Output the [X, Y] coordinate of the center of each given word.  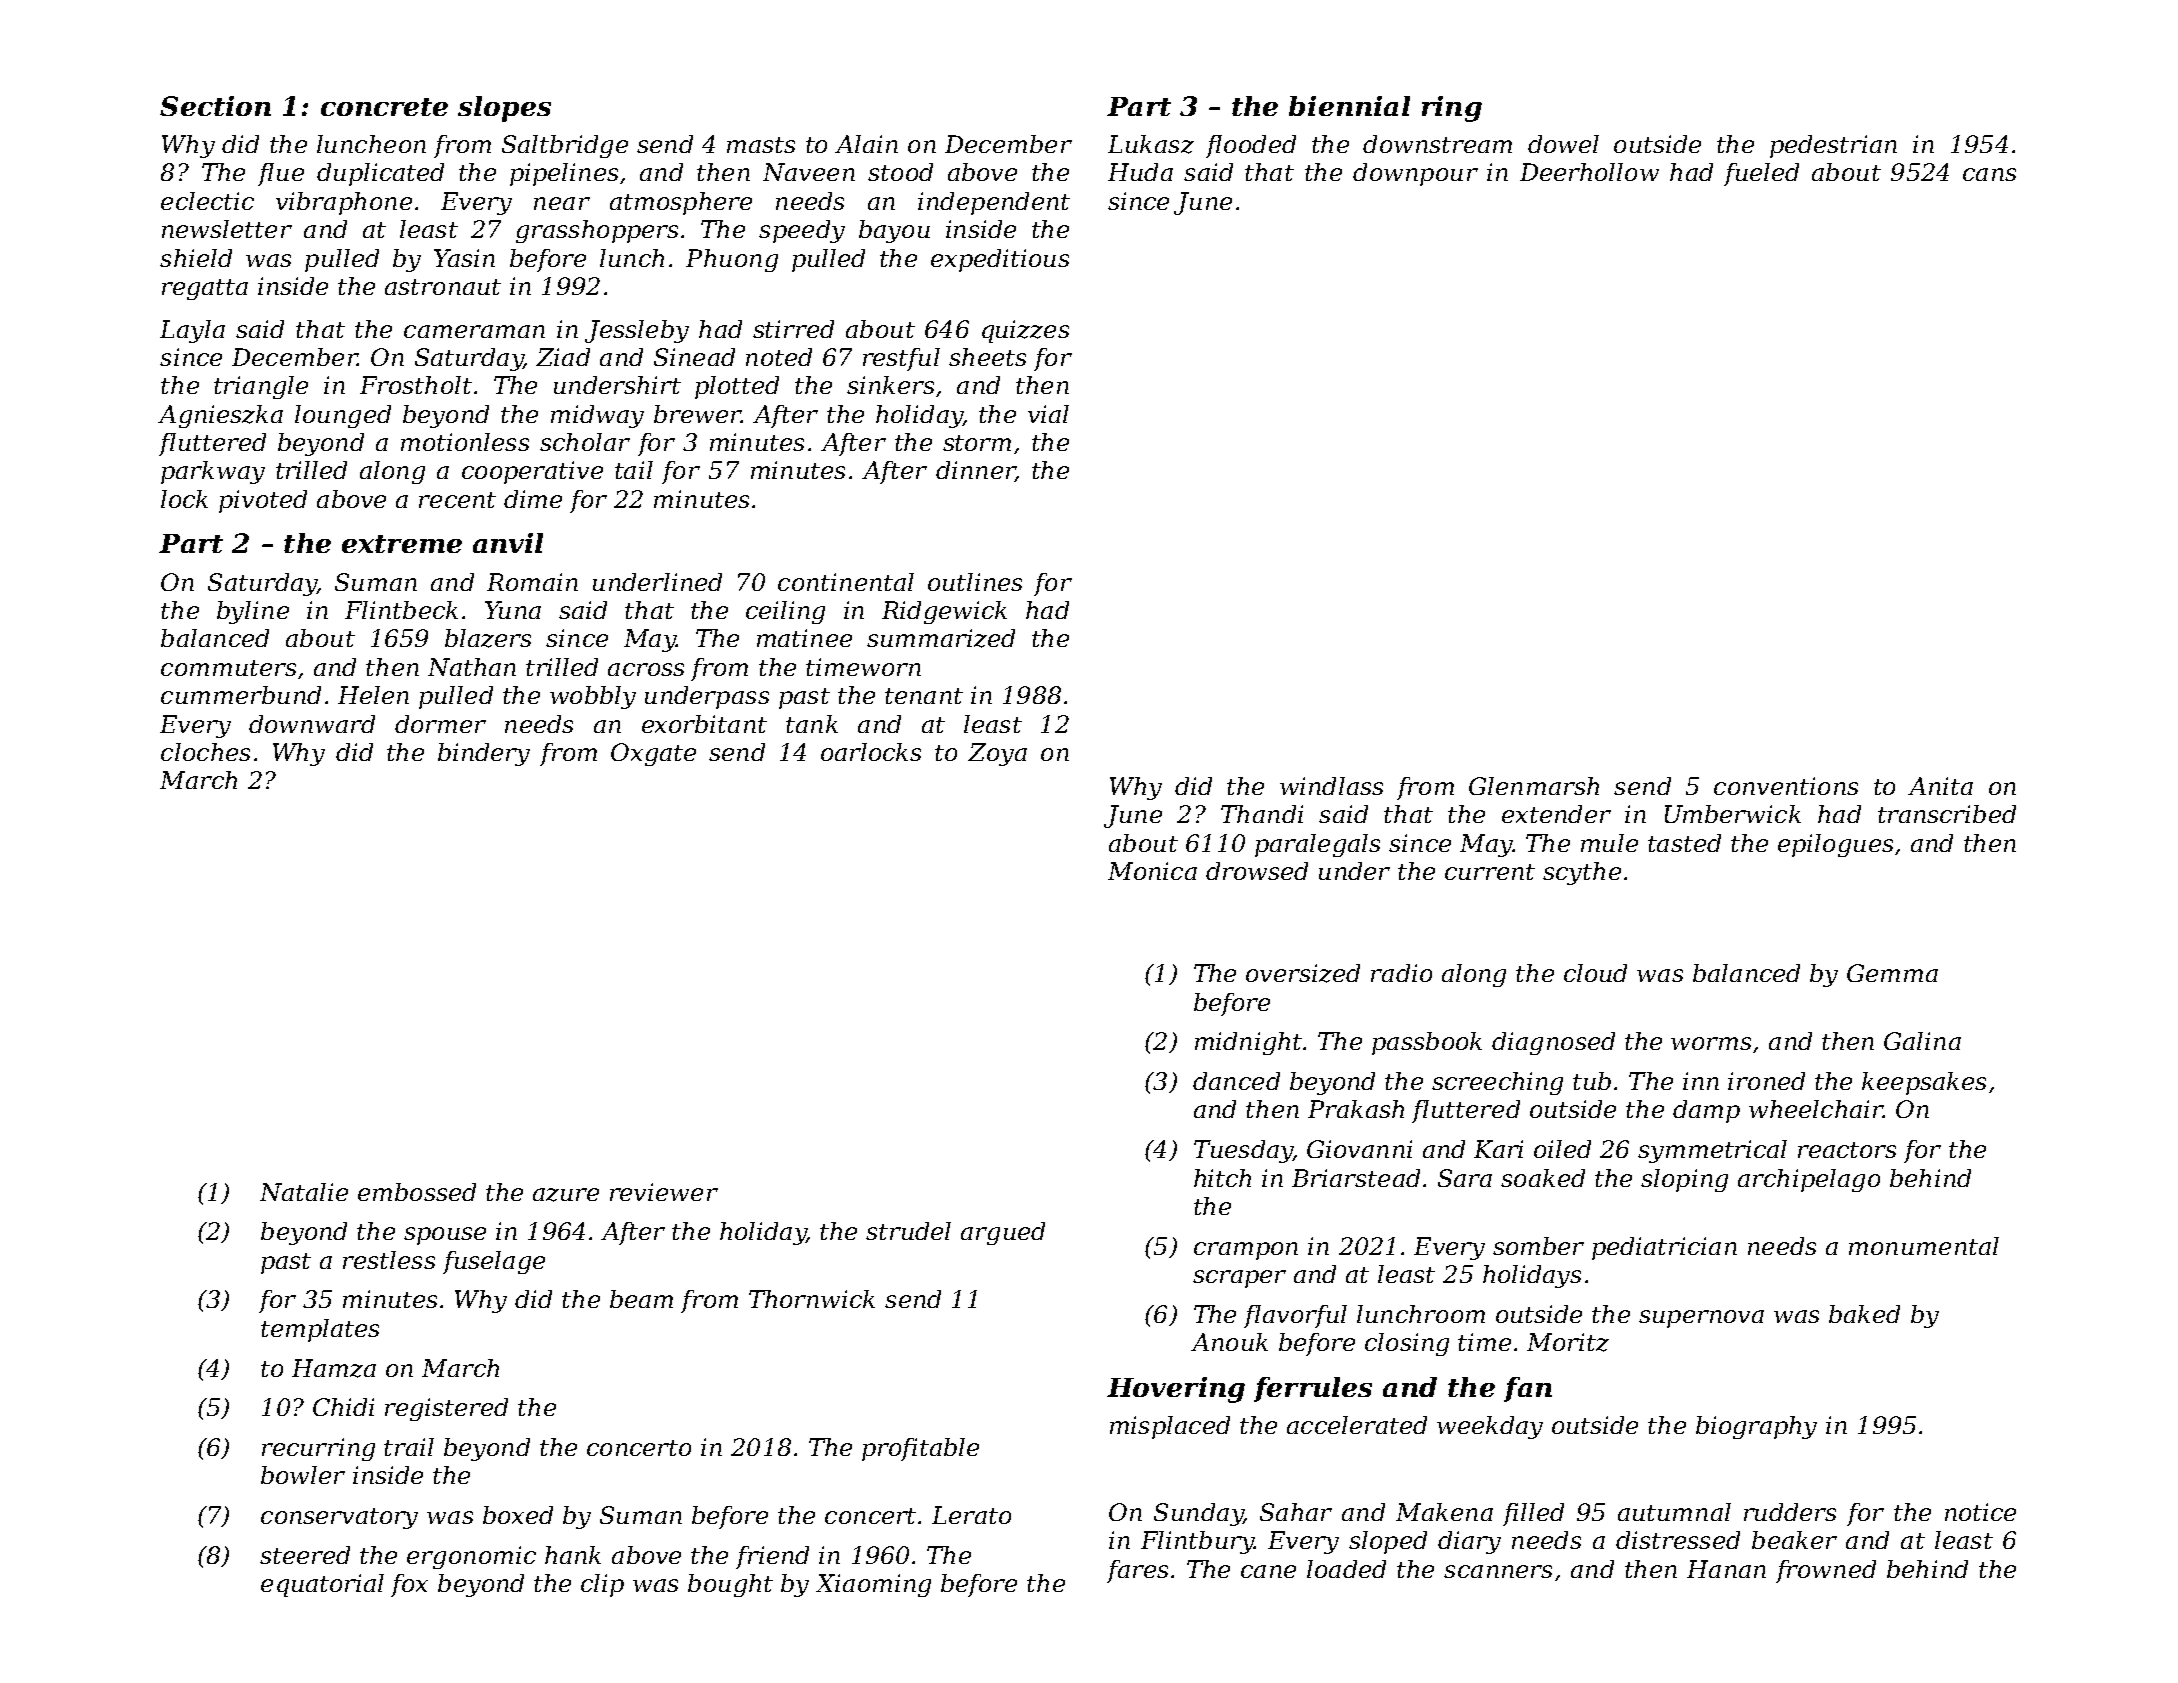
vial [1048, 414]
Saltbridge [565, 146]
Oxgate [653, 754]
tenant [924, 696]
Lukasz [1151, 144]
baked [1864, 1314]
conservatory [339, 1518]
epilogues [1835, 845]
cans [1989, 174]
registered [446, 1409]
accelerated [1357, 1425]
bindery [484, 754]
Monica [1152, 871]
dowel [1563, 144]
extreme [402, 544]
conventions [1786, 786]
